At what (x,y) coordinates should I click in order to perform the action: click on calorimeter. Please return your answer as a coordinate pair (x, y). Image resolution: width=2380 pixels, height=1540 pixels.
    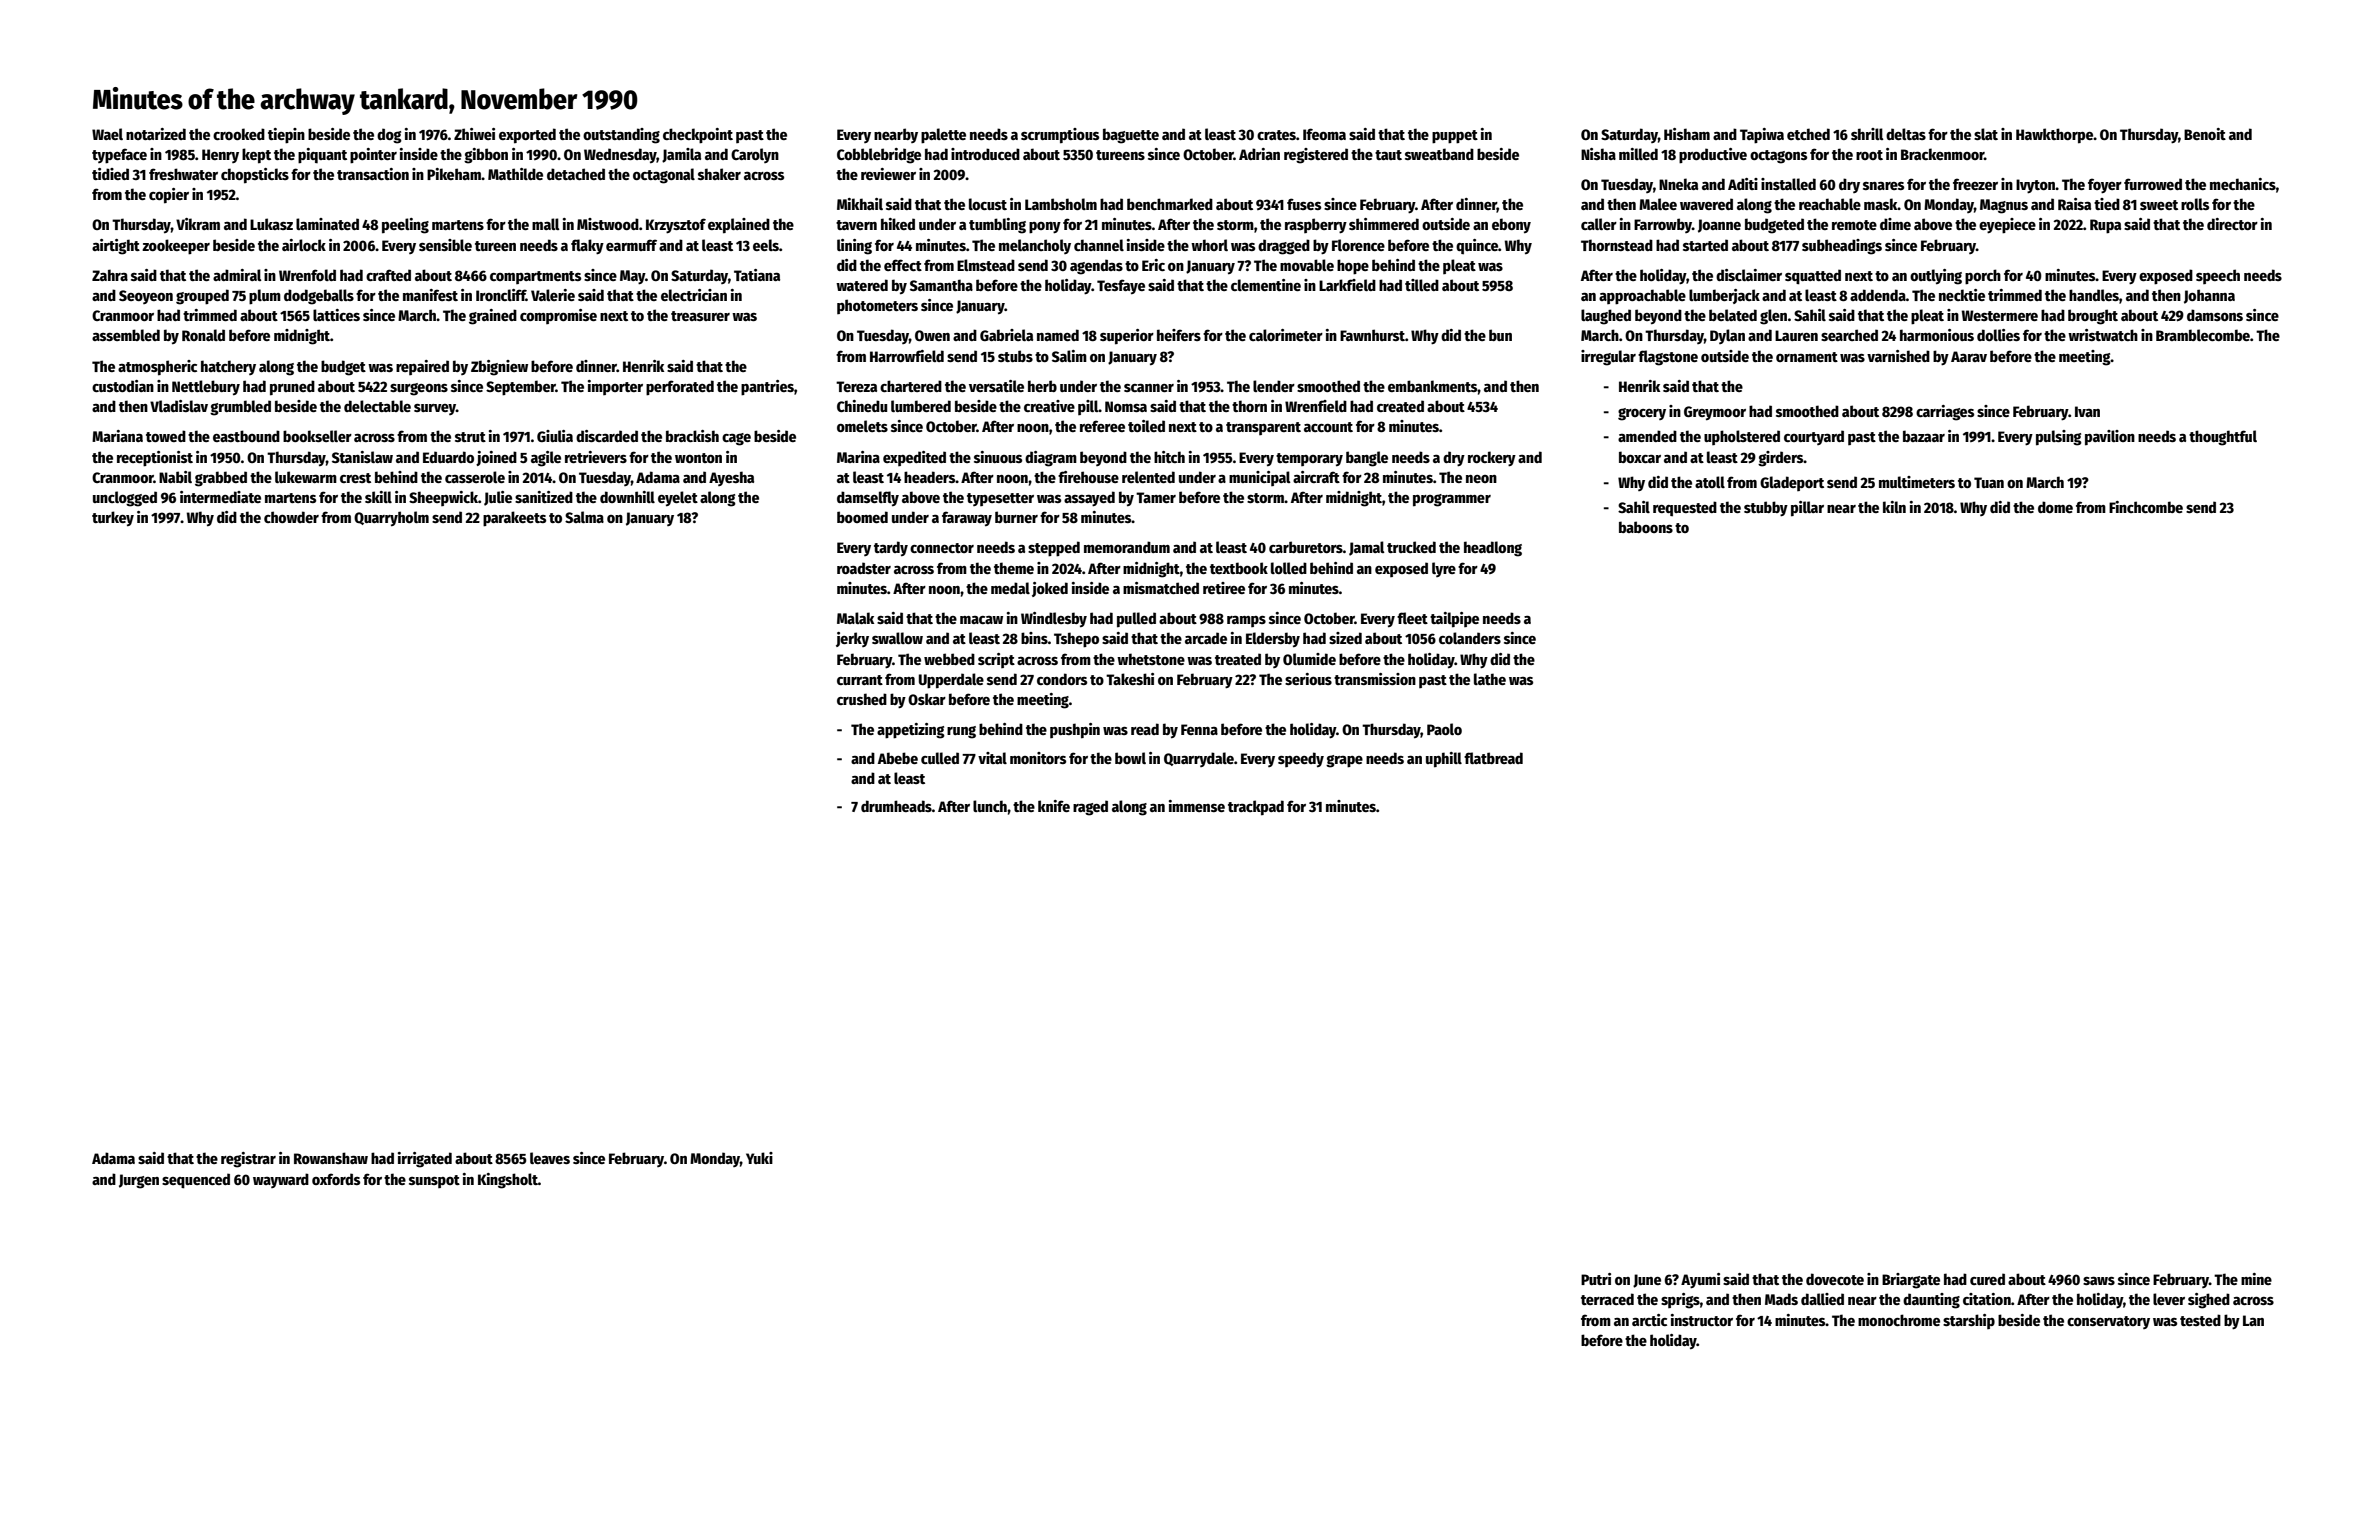
    Looking at the image, I should click on (1286, 335).
